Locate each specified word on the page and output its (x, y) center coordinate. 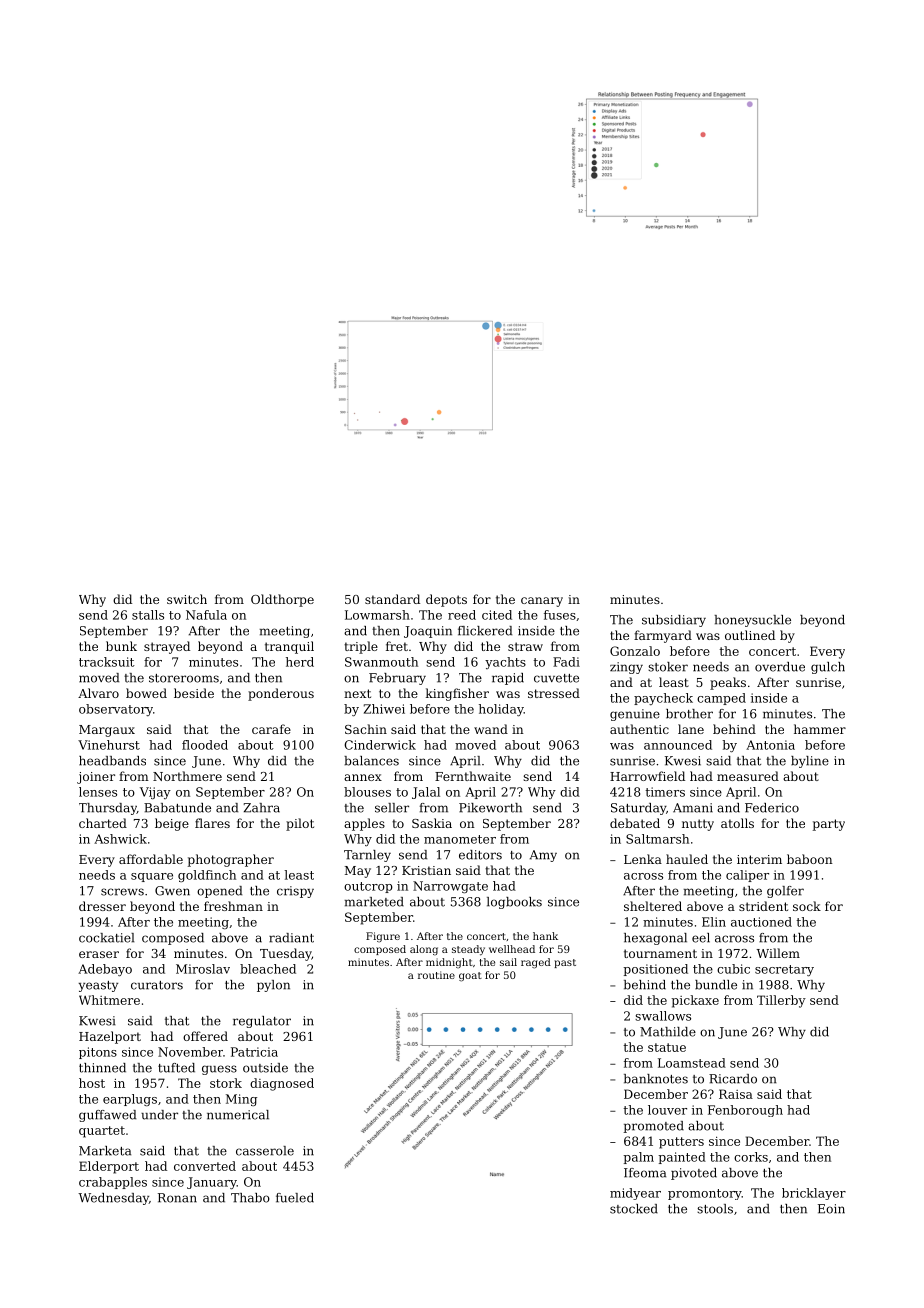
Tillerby (781, 1001)
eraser (99, 954)
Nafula (206, 615)
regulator (262, 1022)
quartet (102, 1132)
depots (446, 600)
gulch (828, 668)
